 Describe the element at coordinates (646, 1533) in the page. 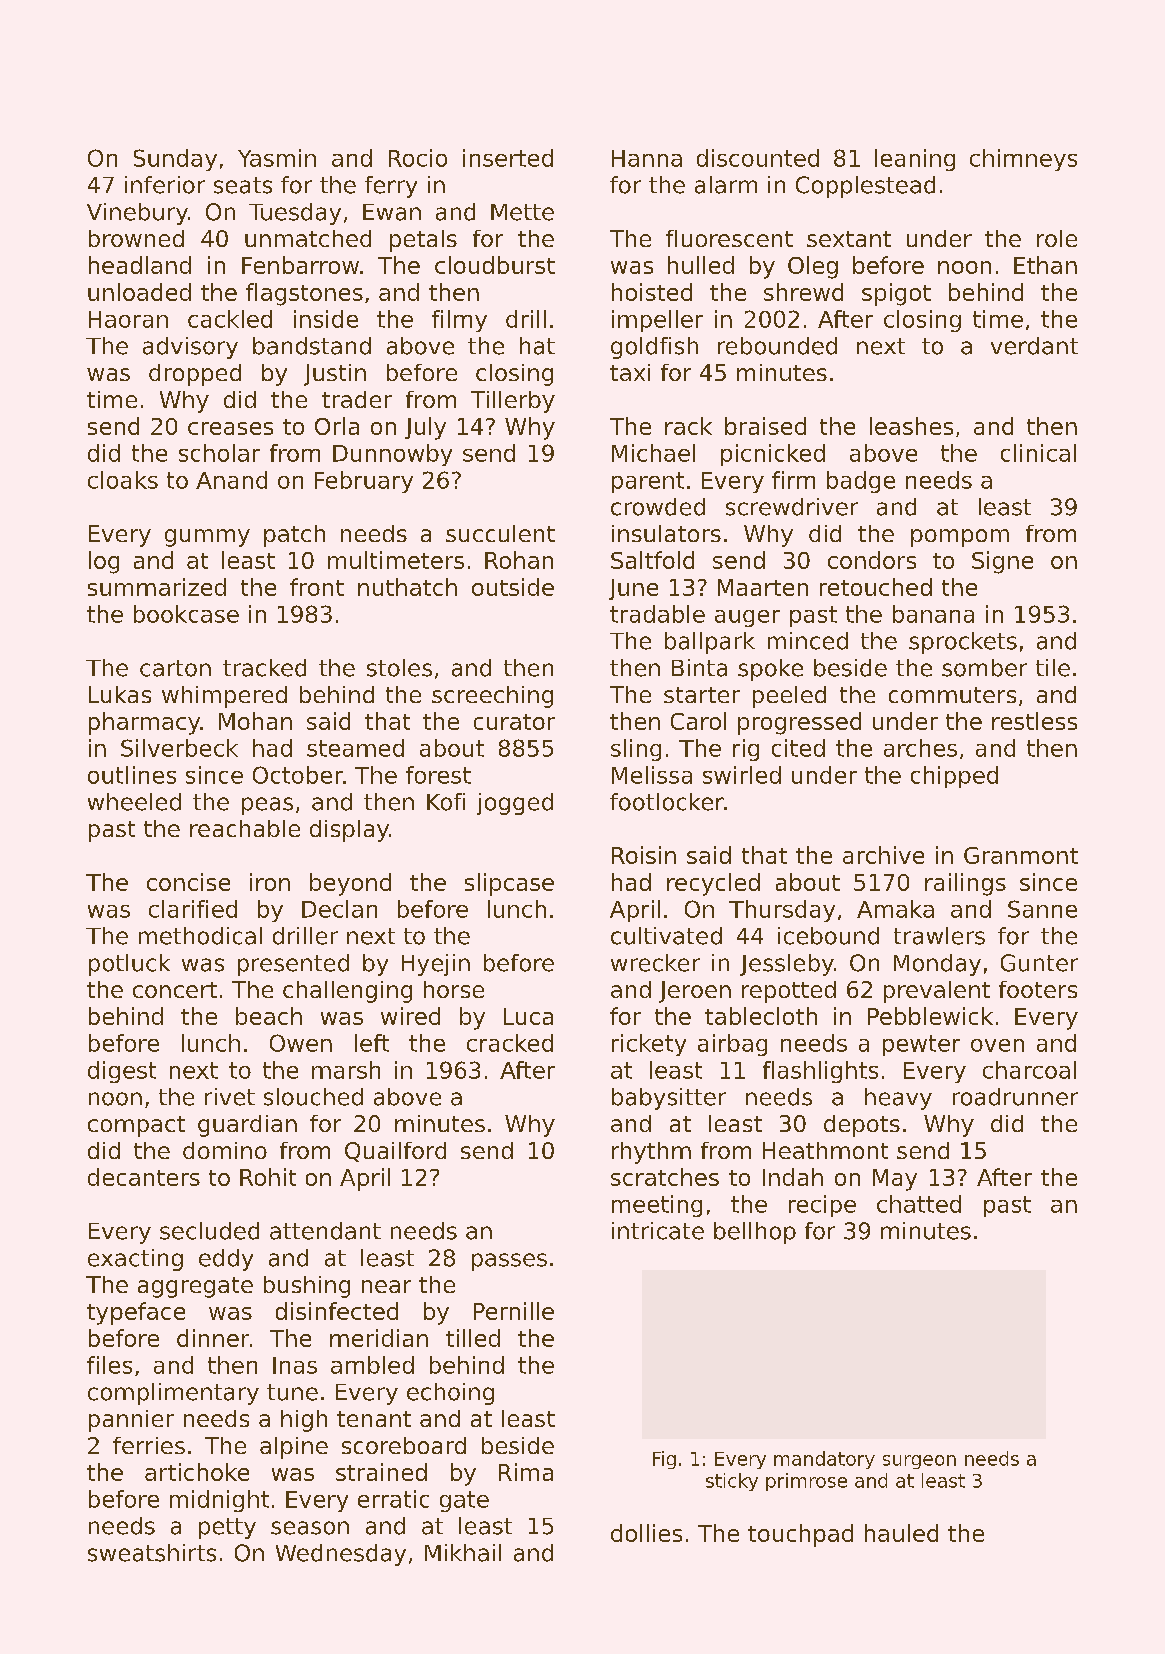

I see `dollies` at that location.
